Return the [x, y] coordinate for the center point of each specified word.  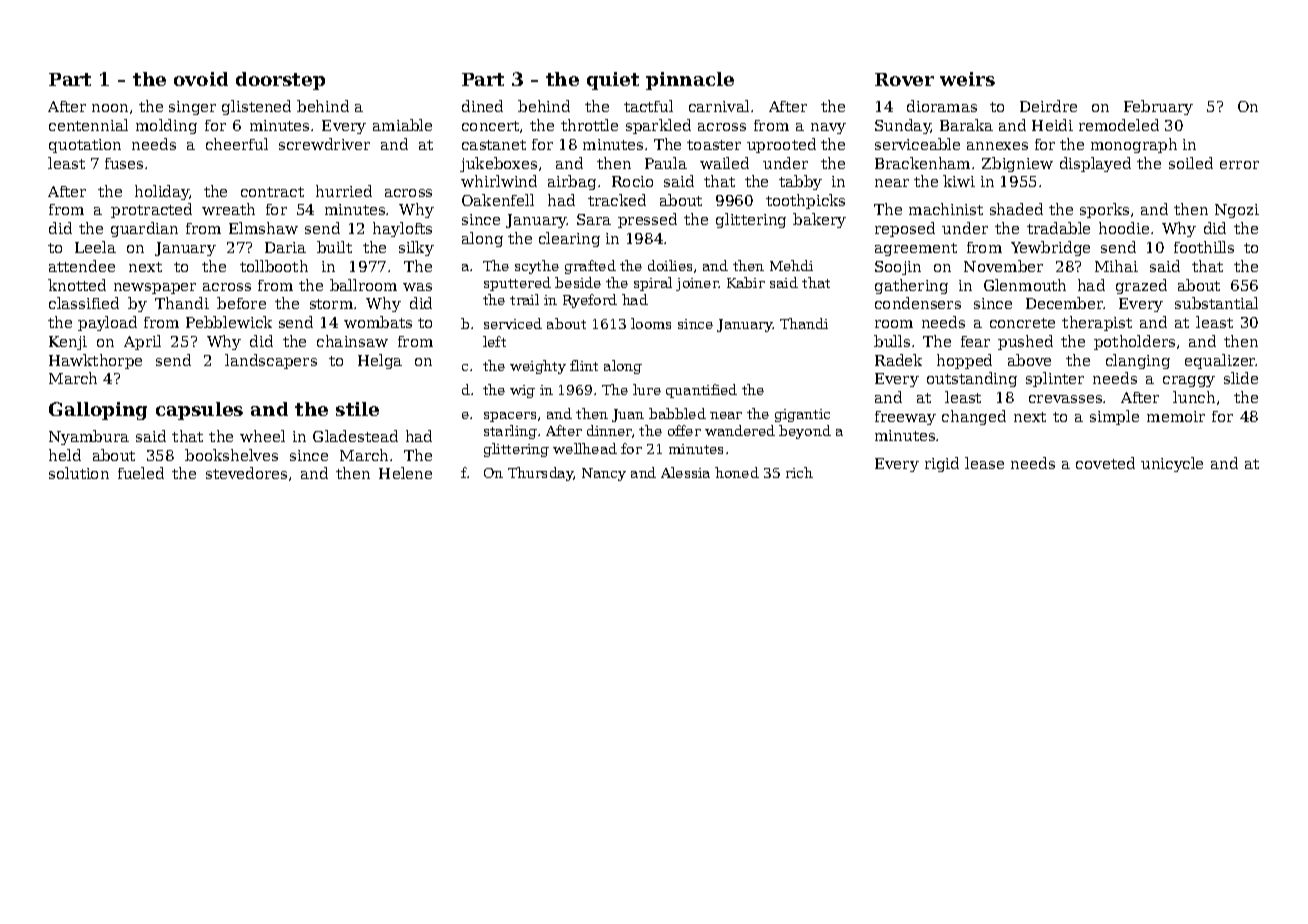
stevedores [246, 473]
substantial [1216, 303]
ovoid [201, 79]
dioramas [942, 106]
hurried [344, 191]
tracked [617, 200]
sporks [1104, 210]
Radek [898, 360]
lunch [1194, 397]
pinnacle [690, 81]
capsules [199, 411]
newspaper [155, 288]
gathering [911, 286]
